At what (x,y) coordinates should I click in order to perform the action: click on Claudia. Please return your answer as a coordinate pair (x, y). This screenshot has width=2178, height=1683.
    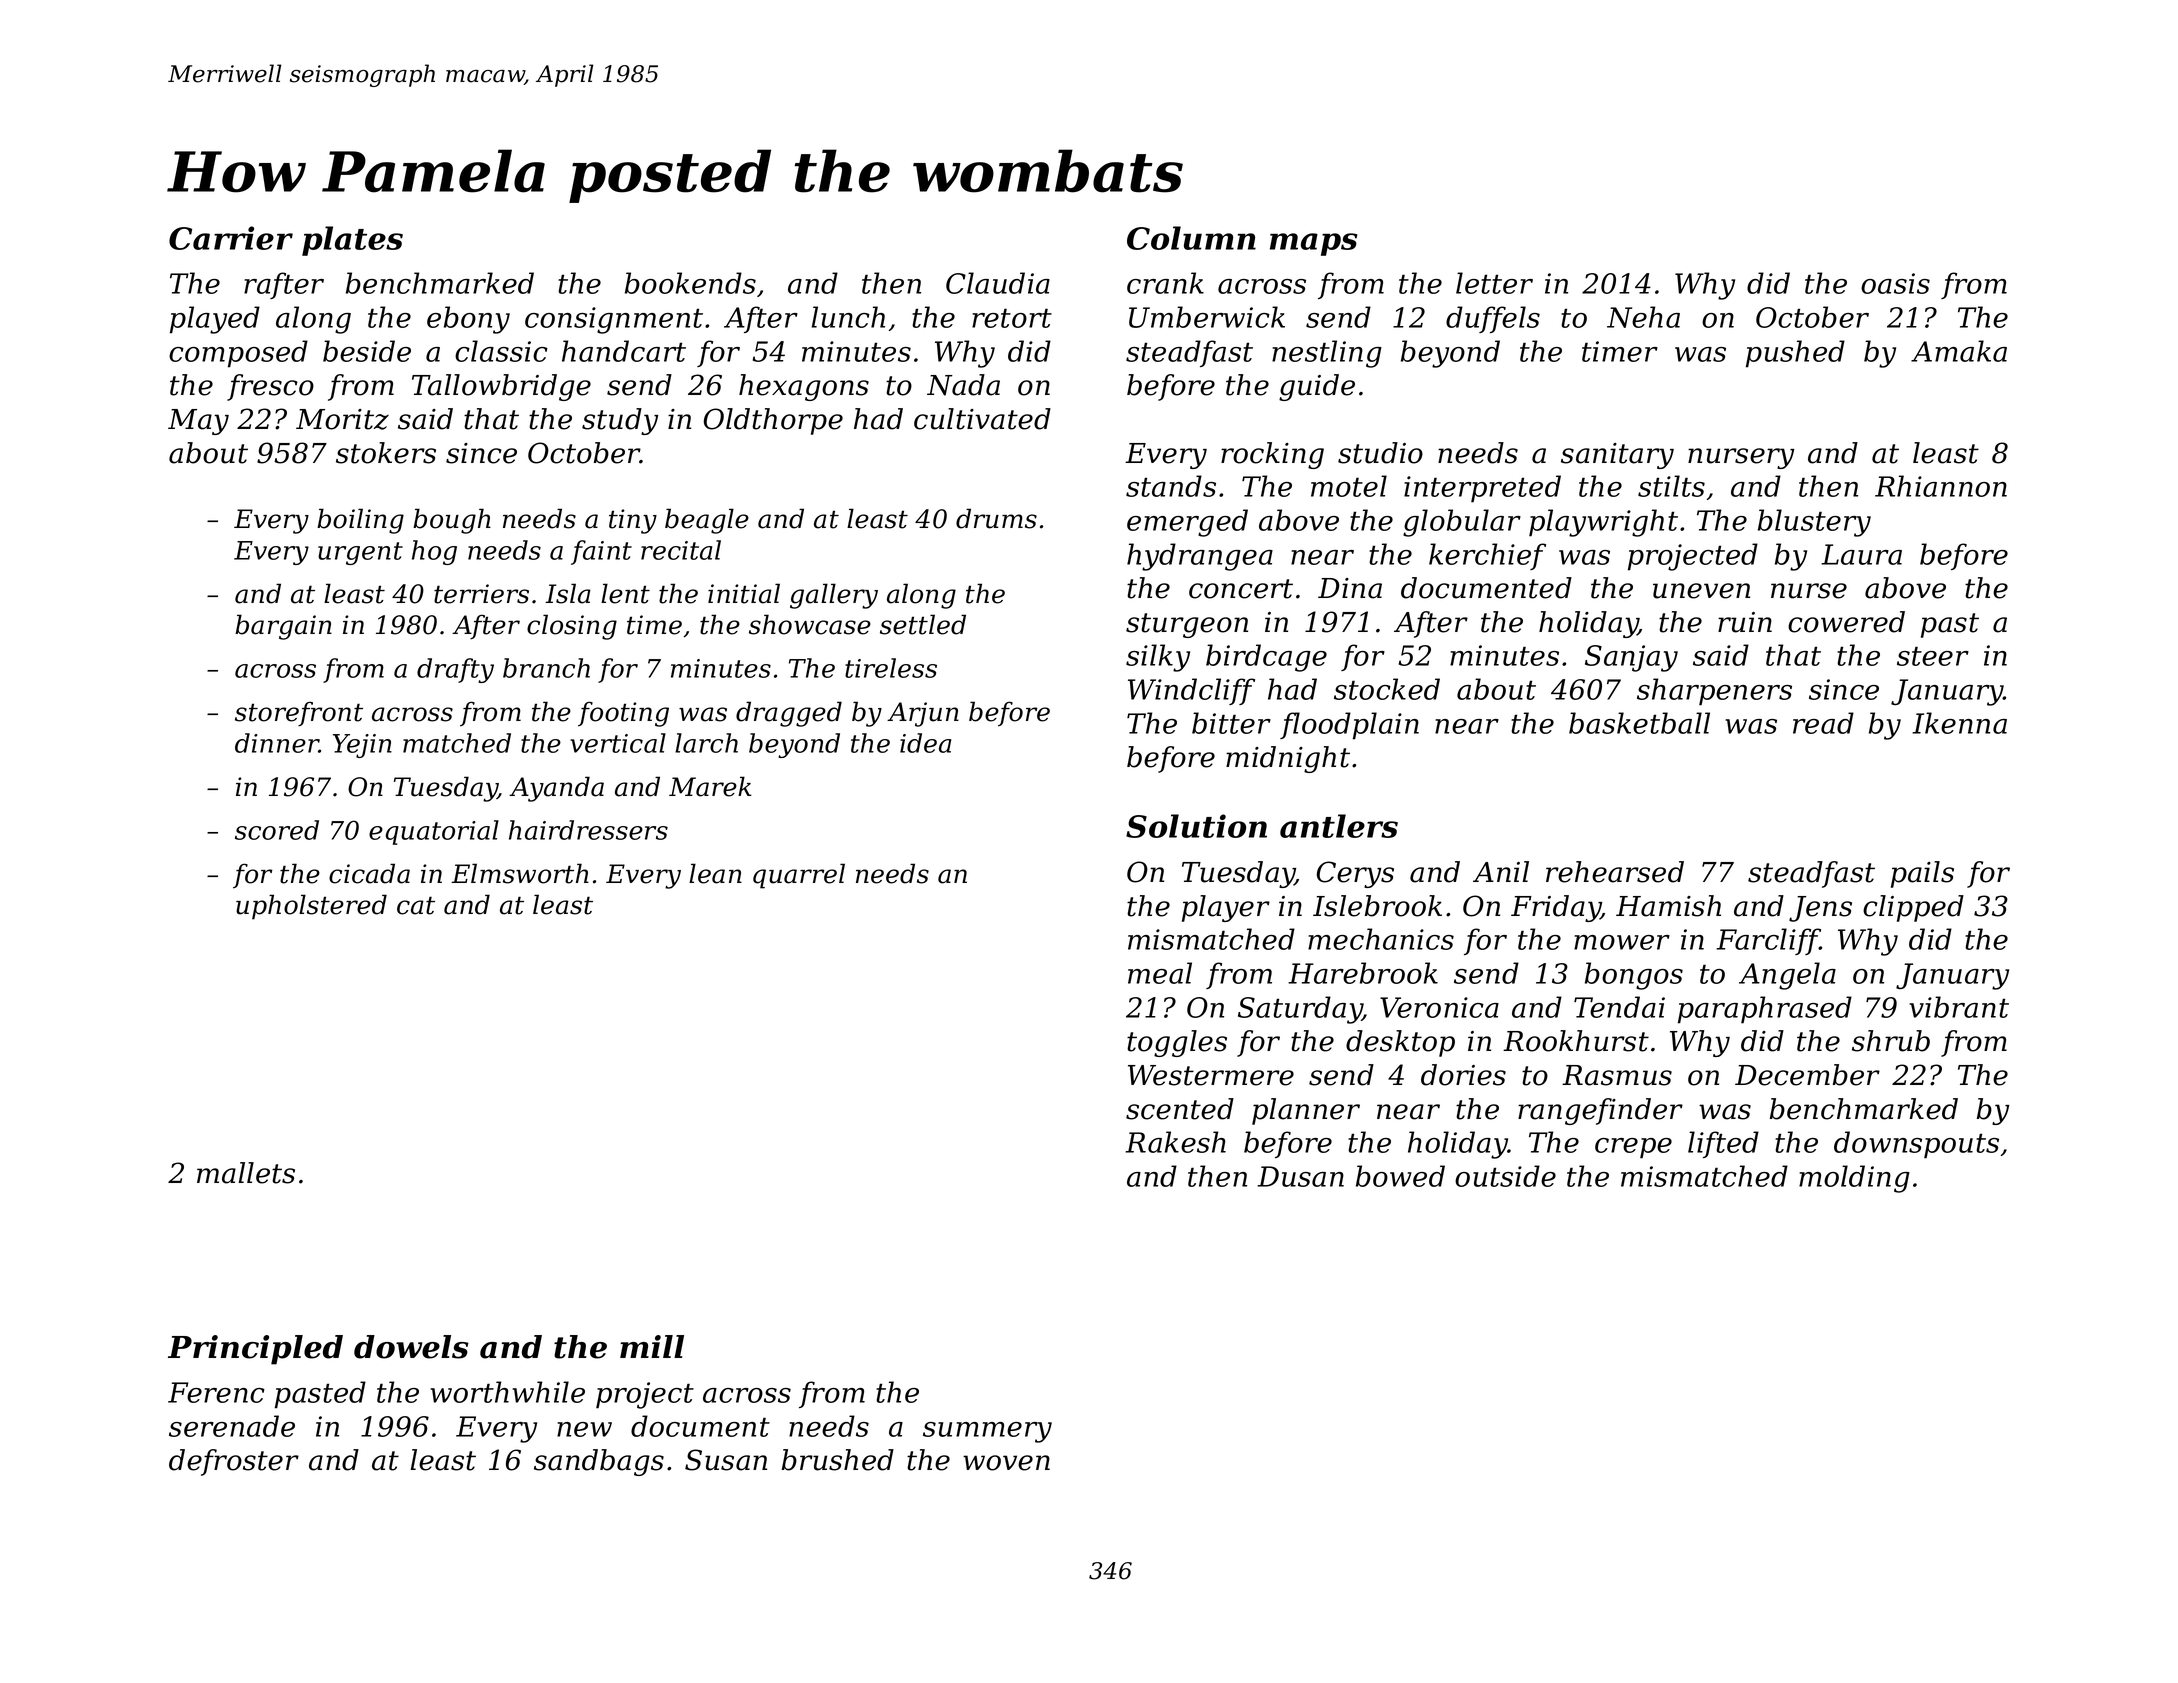
    Looking at the image, I should click on (998, 283).
